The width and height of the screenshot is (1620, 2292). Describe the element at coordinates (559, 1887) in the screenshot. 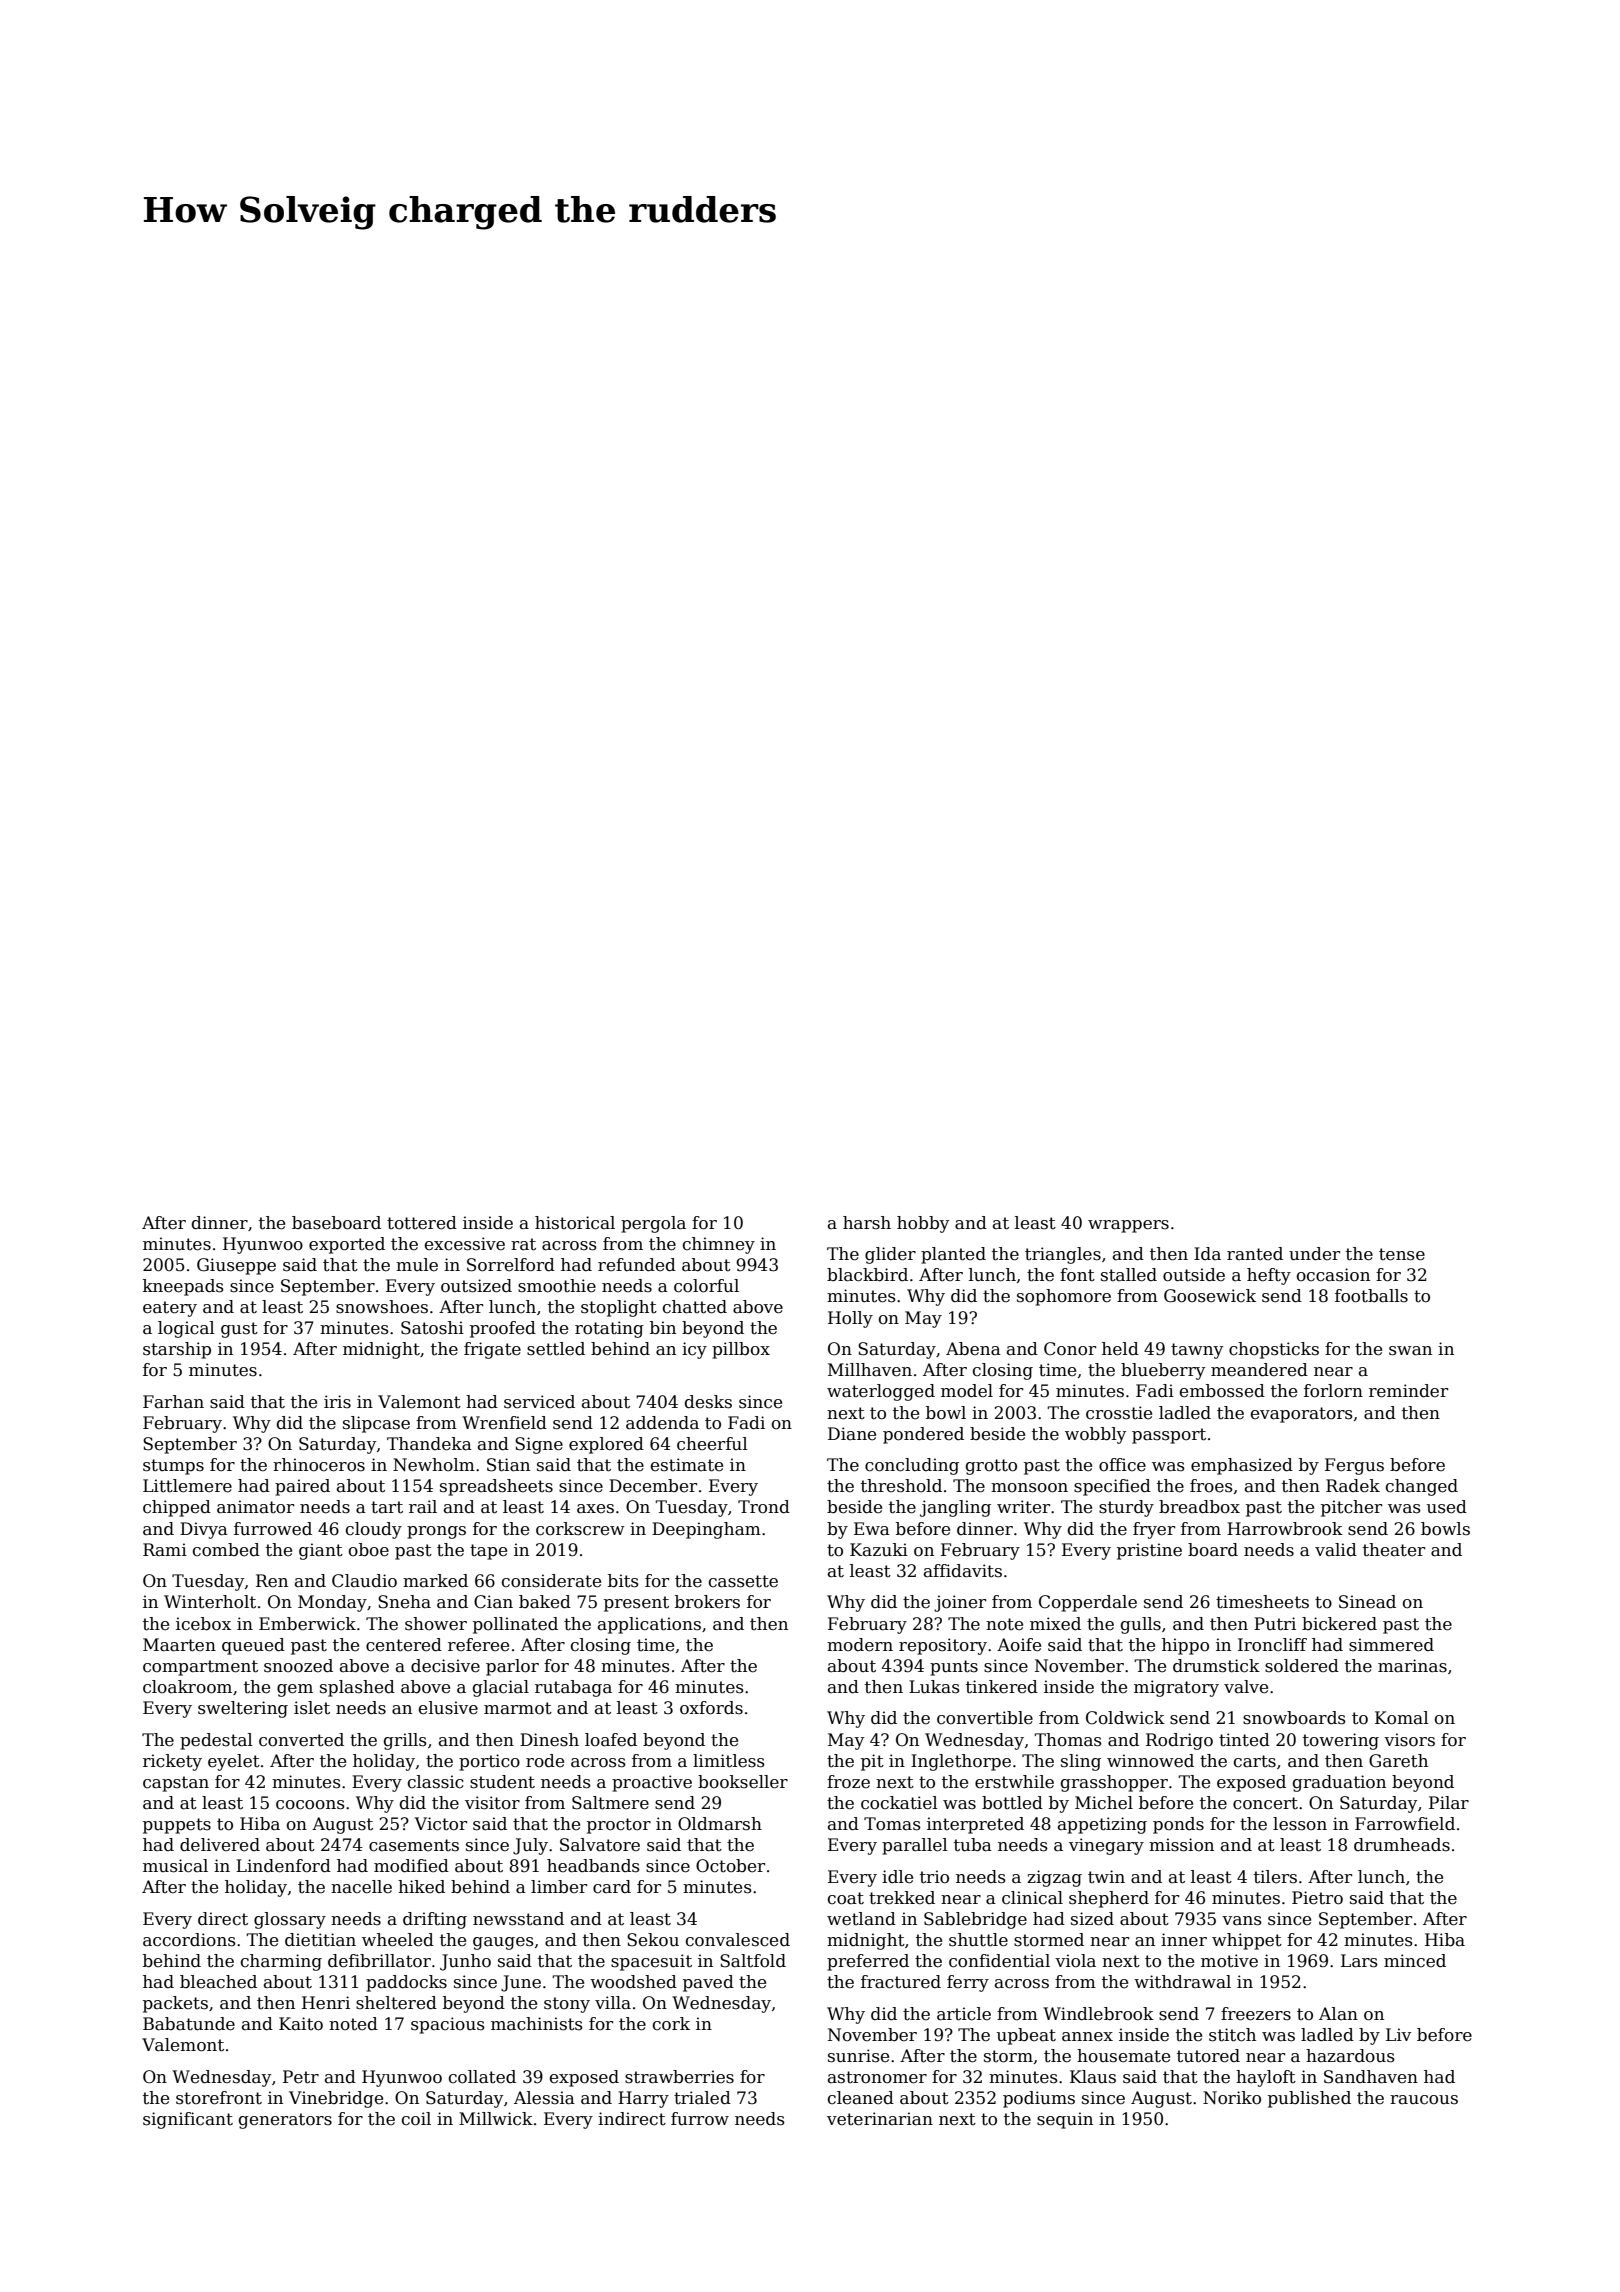

I see `limber` at that location.
